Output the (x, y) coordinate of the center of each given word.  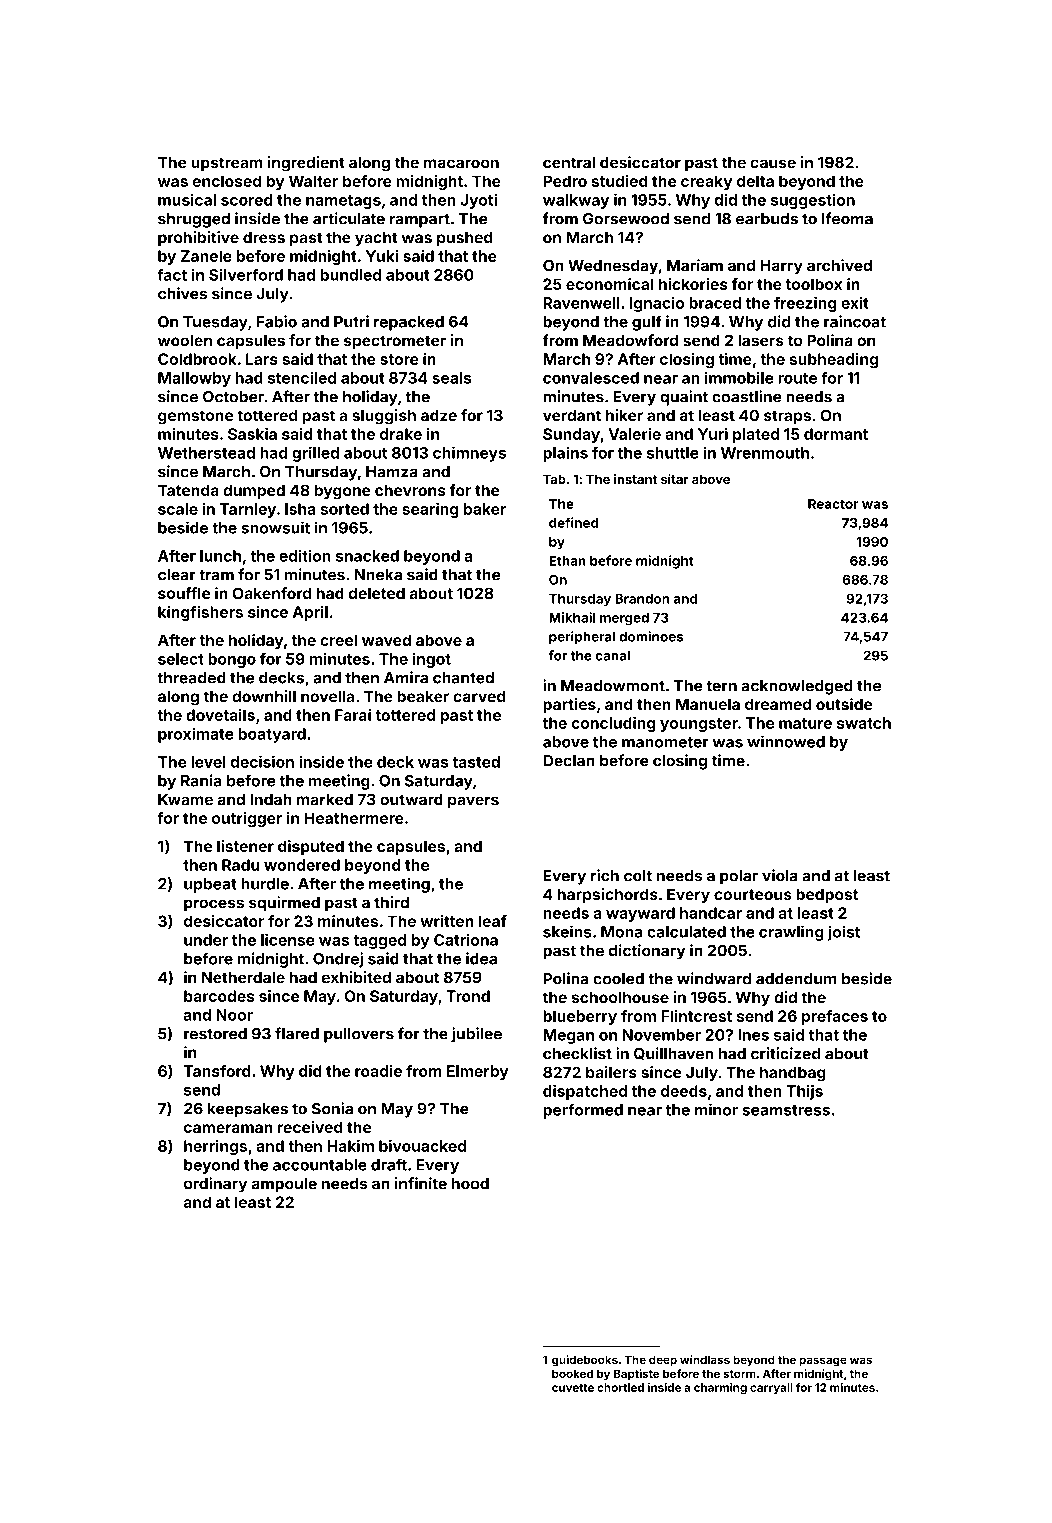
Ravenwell (581, 303)
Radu (240, 865)
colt (638, 875)
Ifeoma (847, 218)
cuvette (573, 1388)
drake (401, 434)
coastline (747, 396)
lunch (220, 556)
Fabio (277, 321)
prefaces (835, 1017)
